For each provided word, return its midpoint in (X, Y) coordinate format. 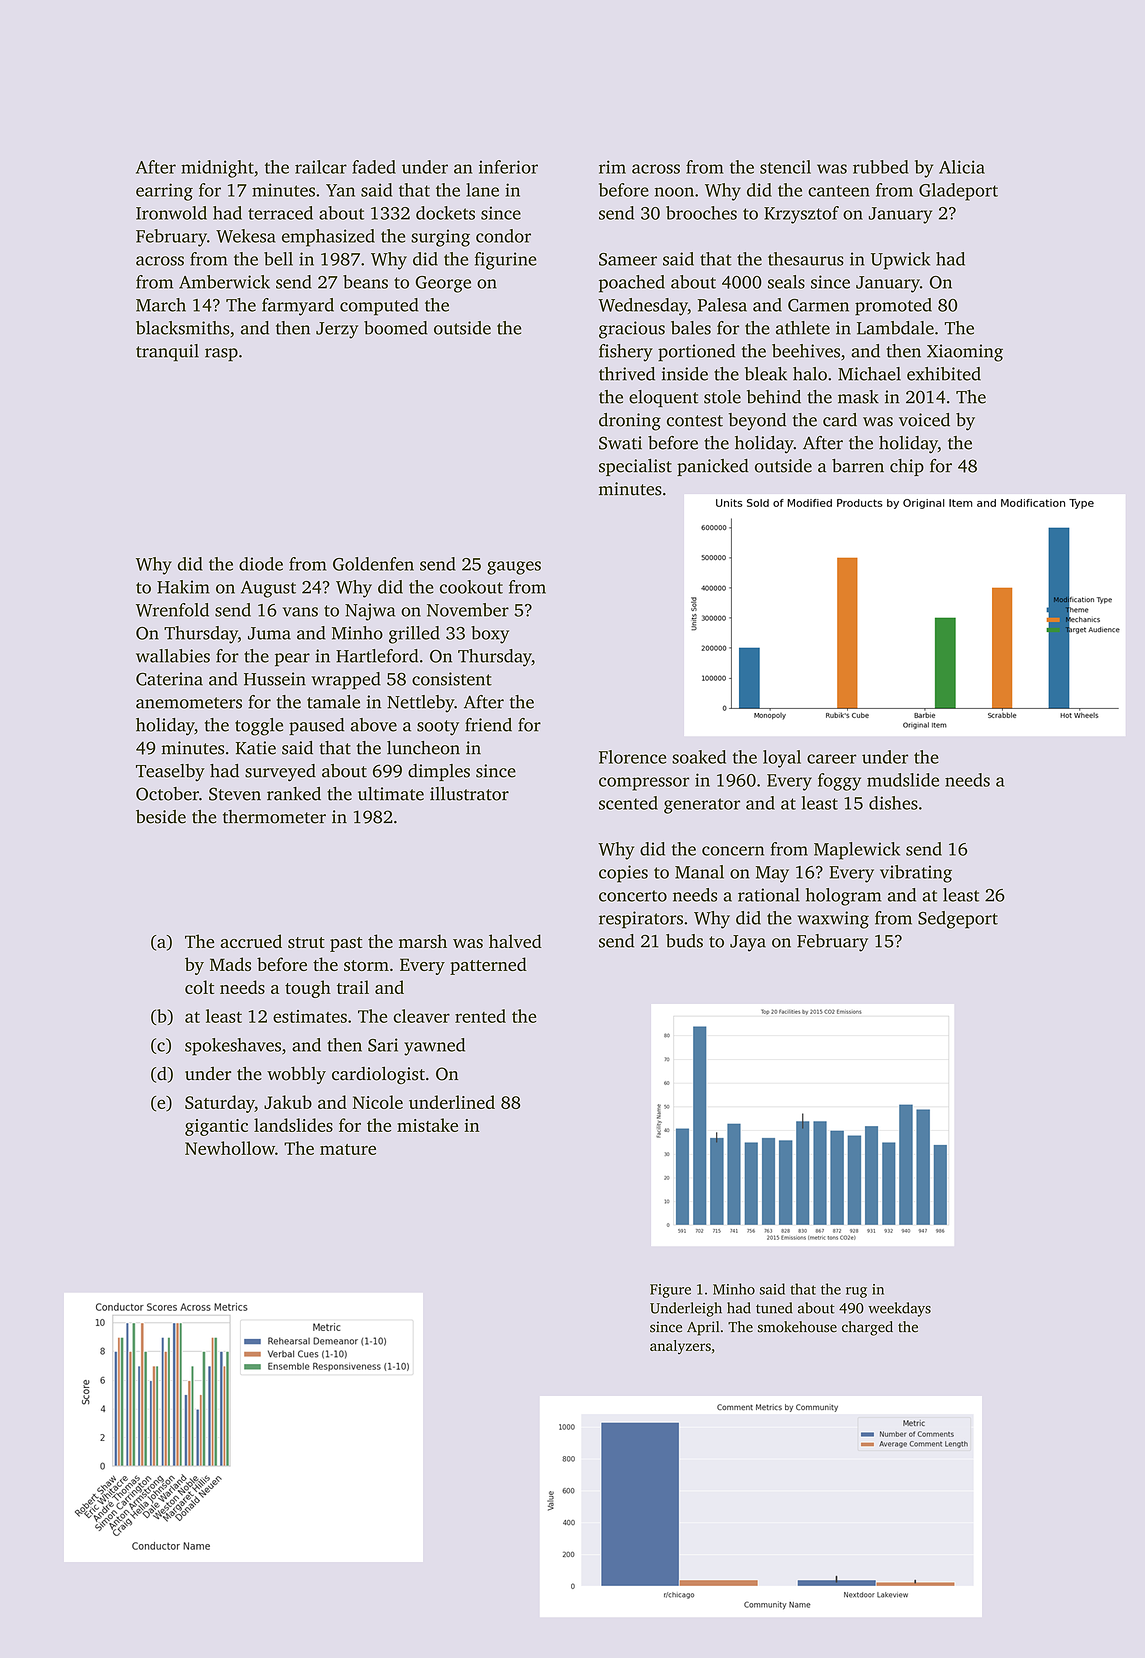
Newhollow (230, 1148)
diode (261, 564)
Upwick (900, 261)
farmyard (298, 307)
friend (488, 725)
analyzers (680, 1347)
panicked (713, 467)
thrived (627, 374)
